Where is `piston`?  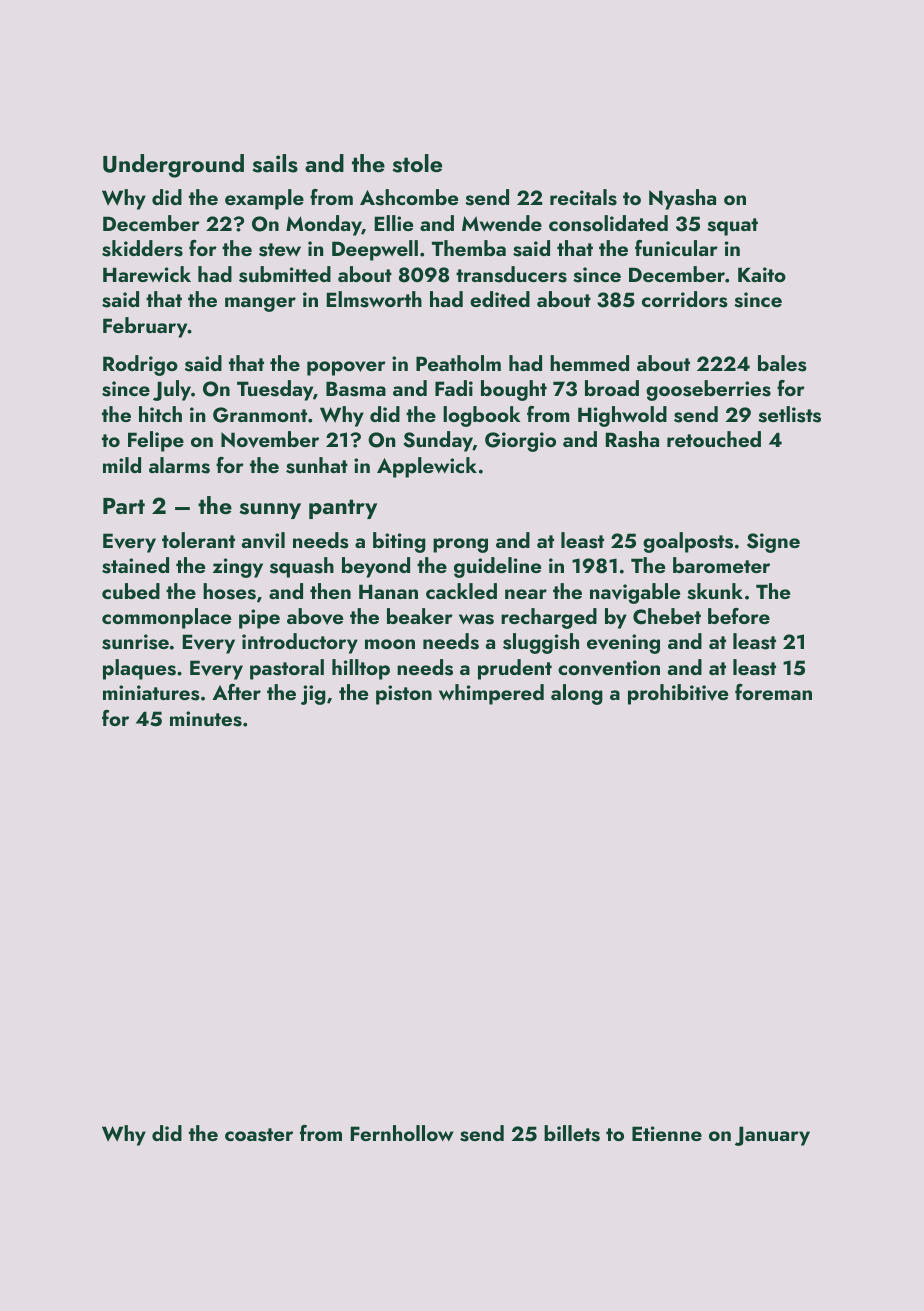
piston is located at coordinates (404, 695).
